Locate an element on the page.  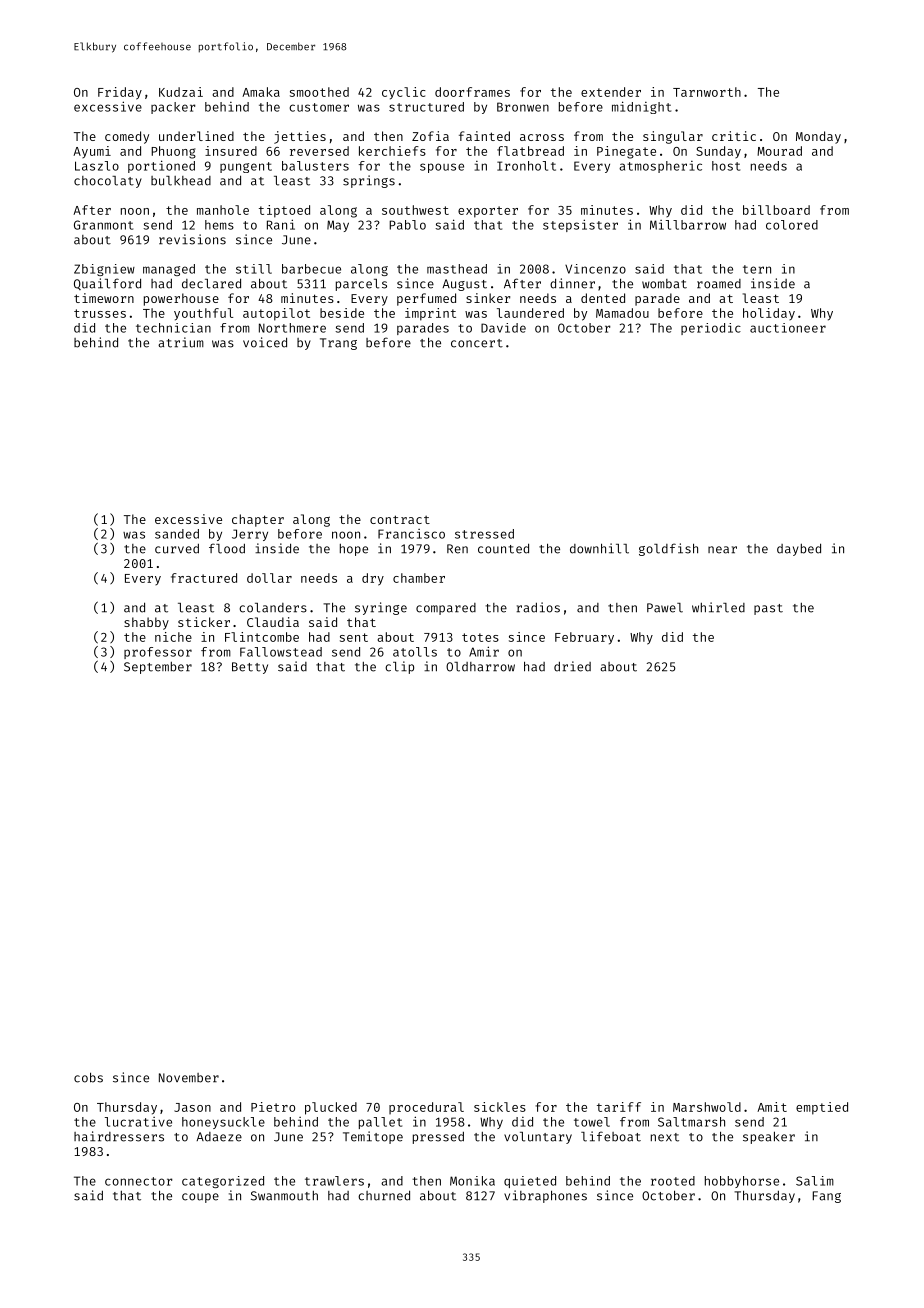
Betty is located at coordinates (250, 668).
